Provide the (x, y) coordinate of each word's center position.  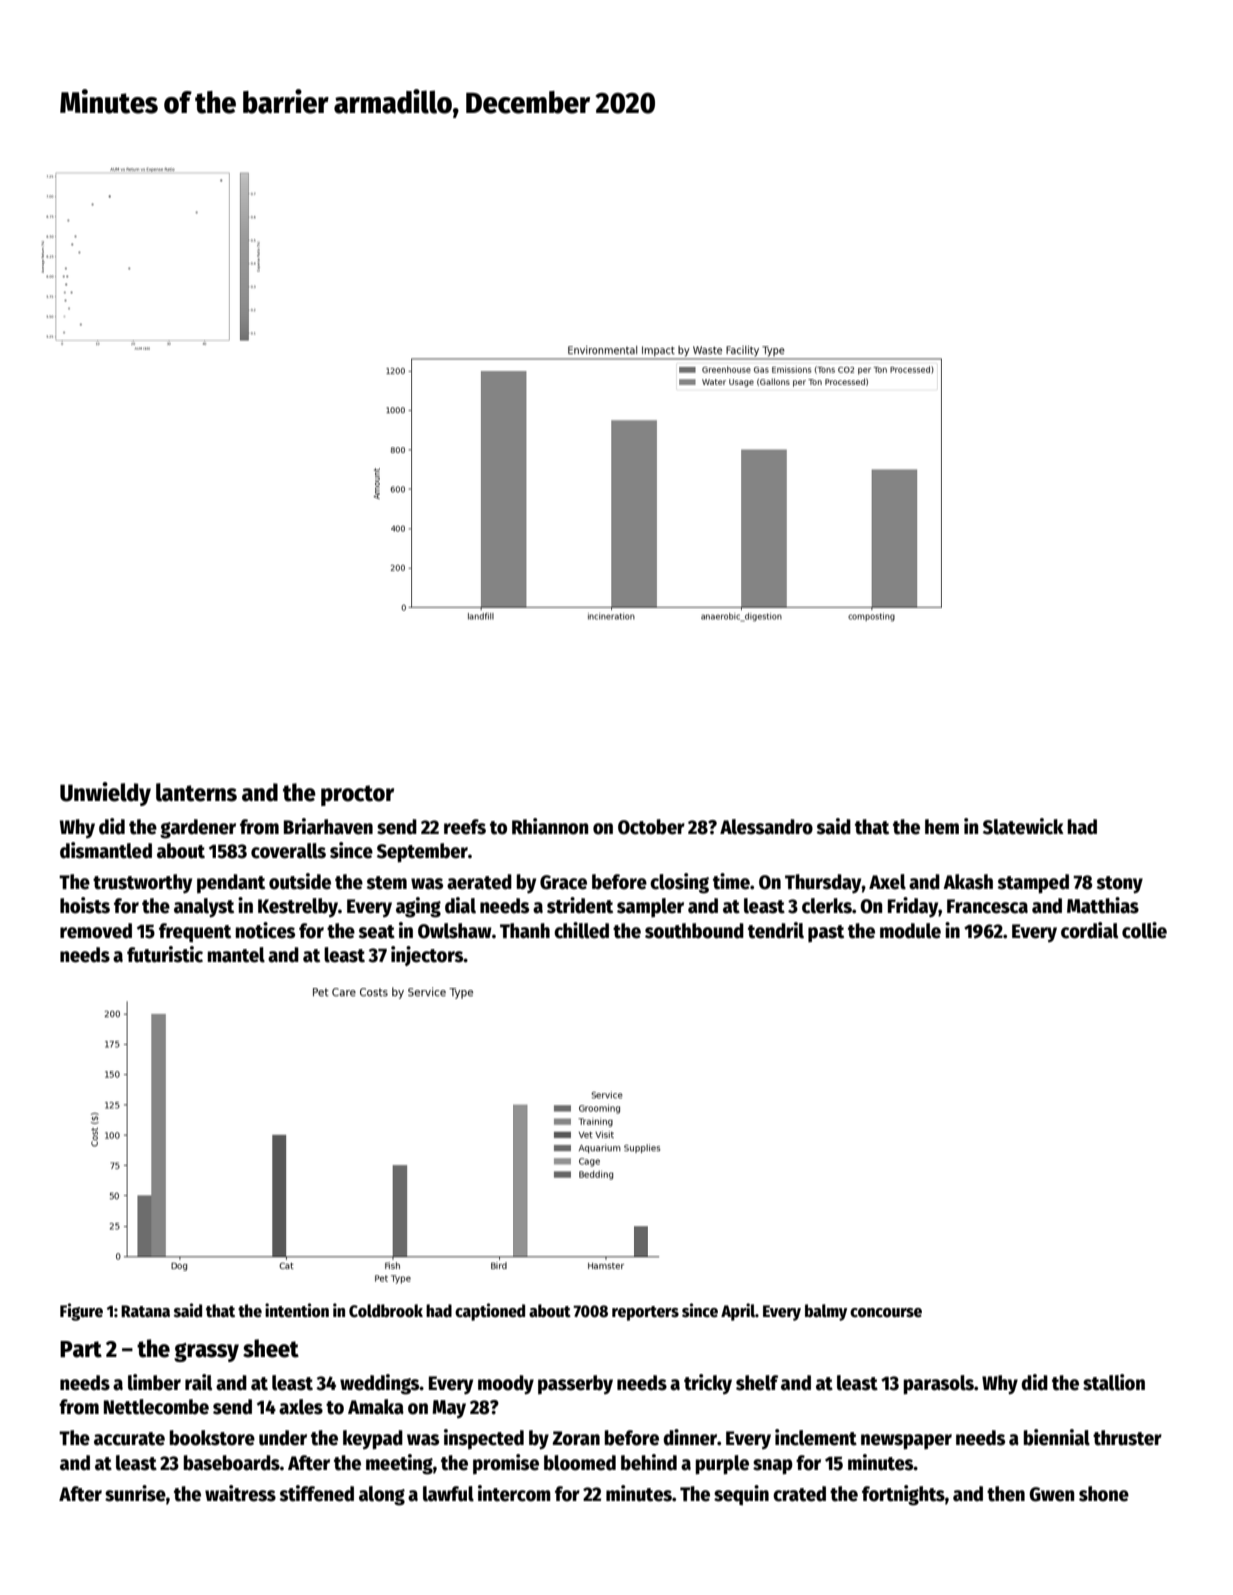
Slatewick (1023, 826)
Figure (81, 1312)
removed (96, 931)
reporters (645, 1313)
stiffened (317, 1493)
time (731, 881)
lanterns (196, 792)
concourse (886, 1313)
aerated (479, 882)
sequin (741, 1495)
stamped (1033, 884)
